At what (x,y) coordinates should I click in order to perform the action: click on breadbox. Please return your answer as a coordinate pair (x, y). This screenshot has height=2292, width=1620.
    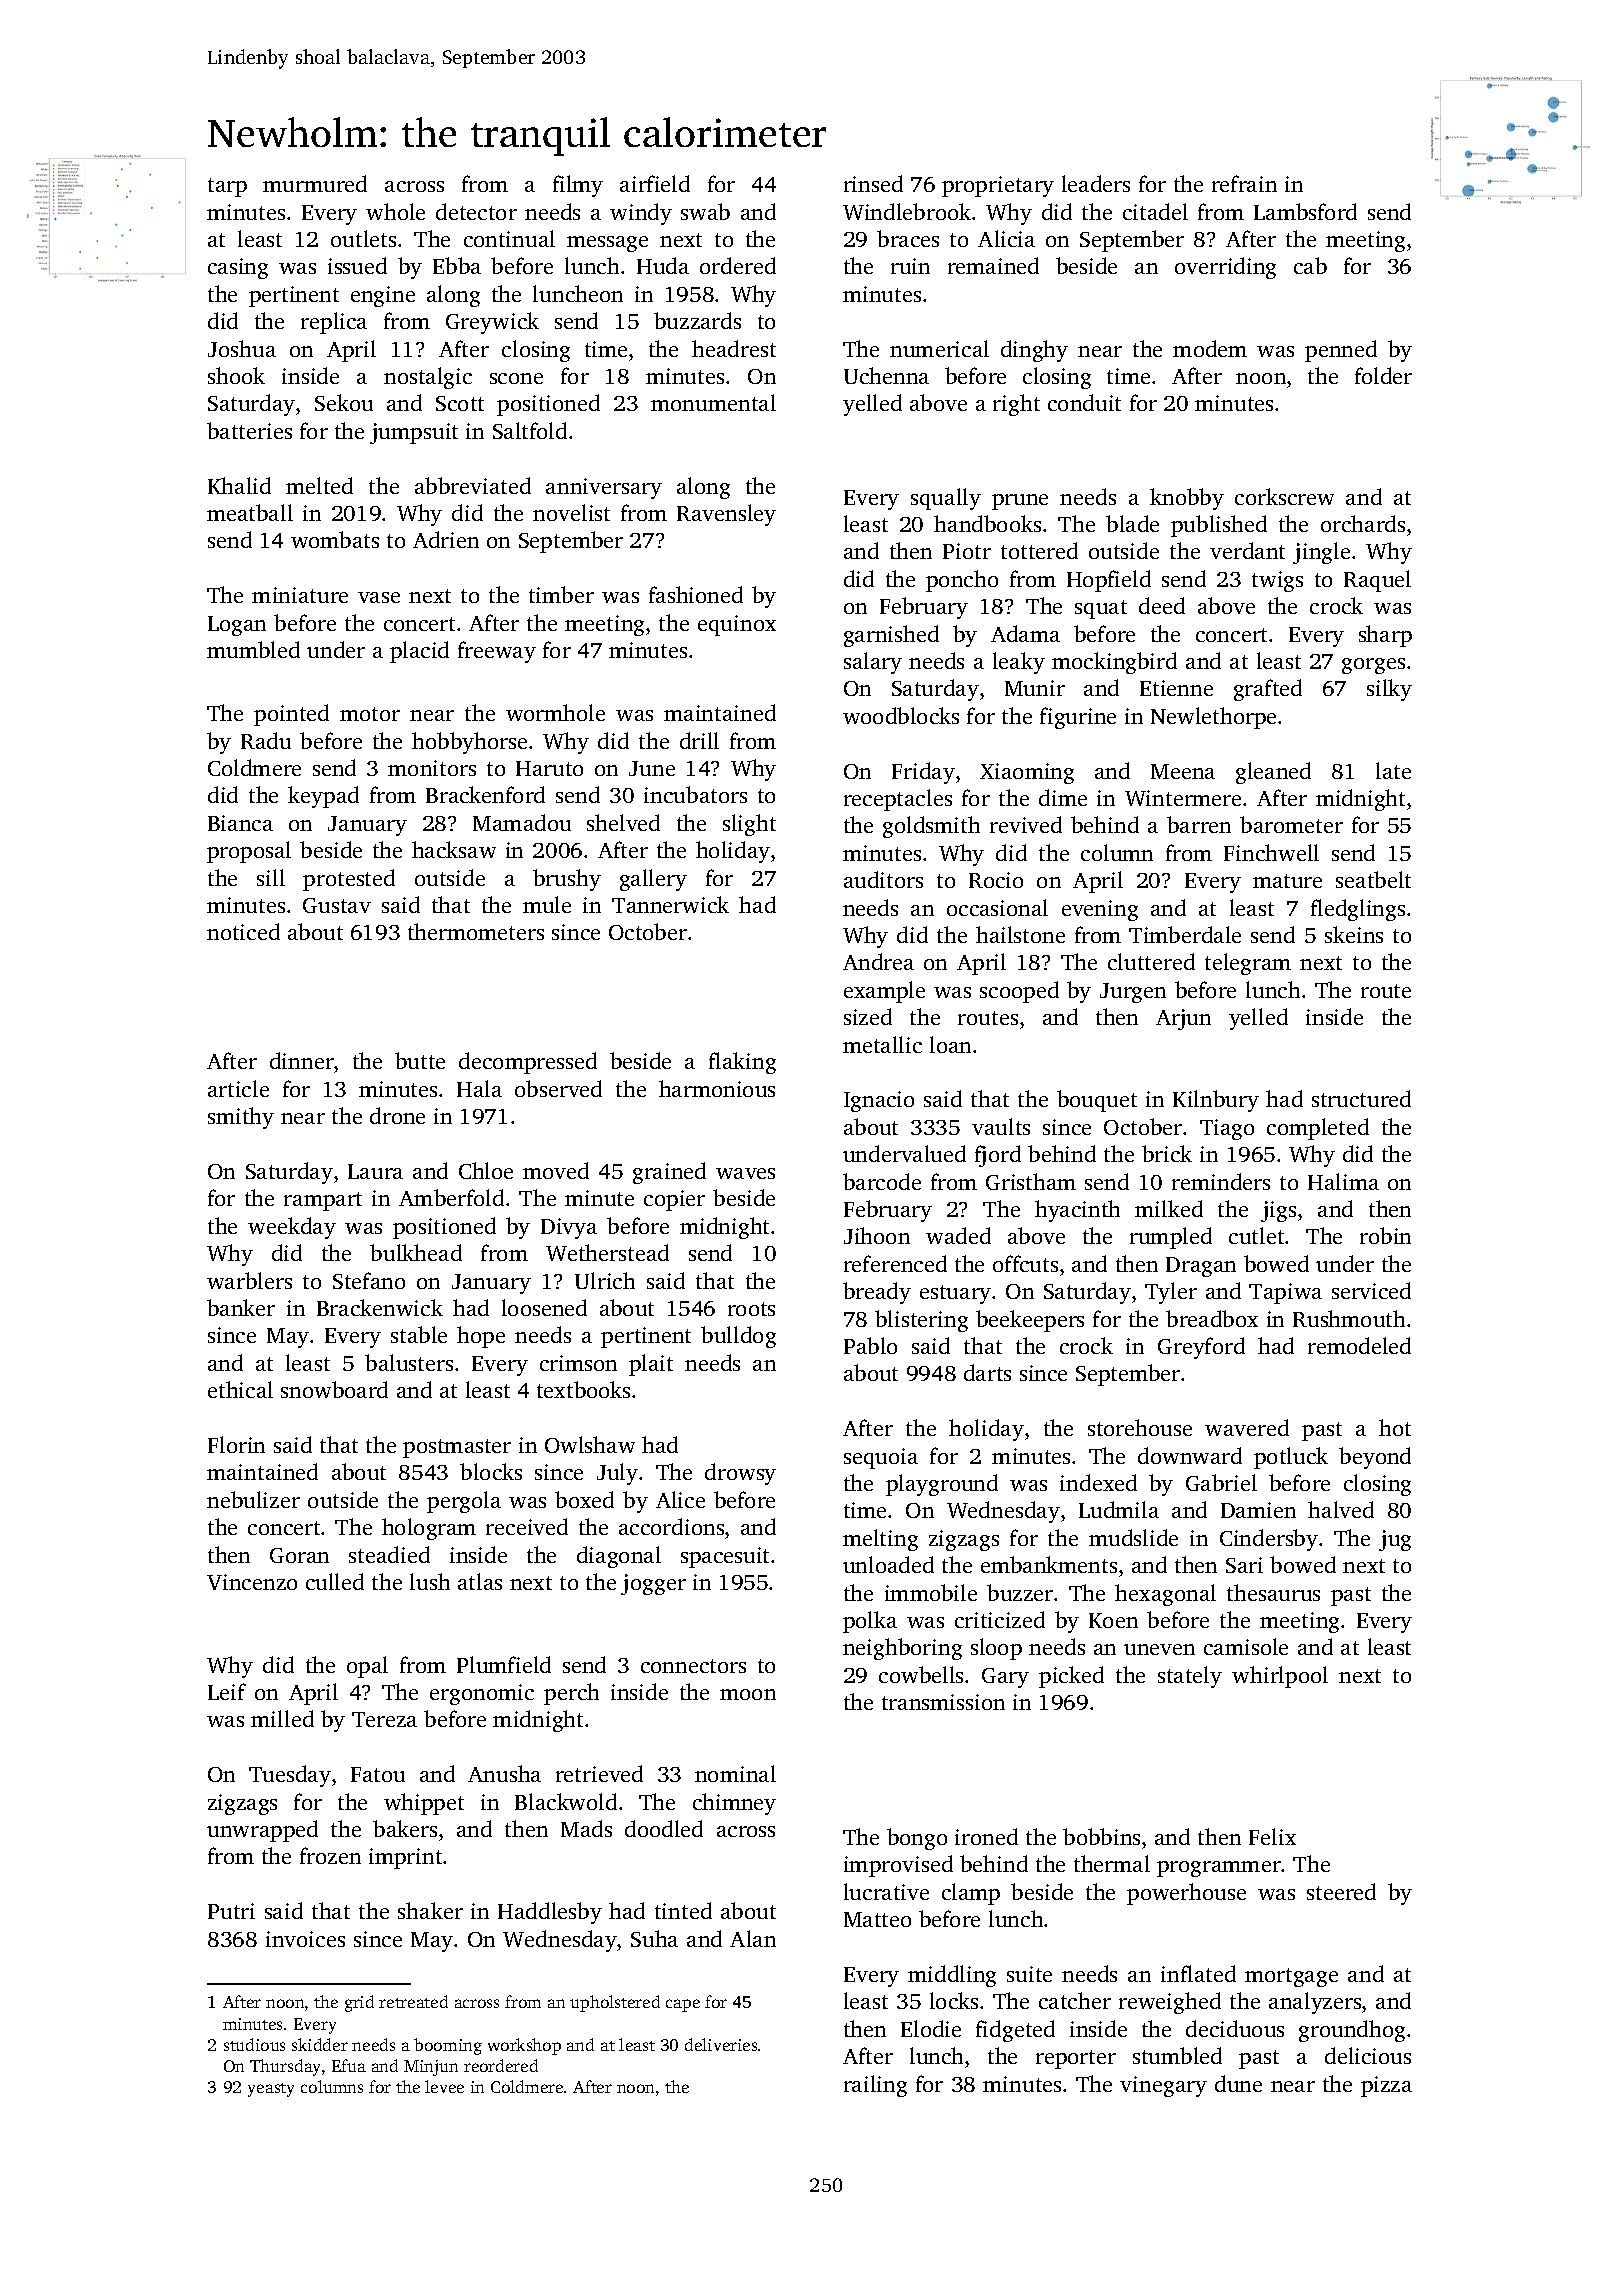
    Looking at the image, I should click on (1212, 1318).
